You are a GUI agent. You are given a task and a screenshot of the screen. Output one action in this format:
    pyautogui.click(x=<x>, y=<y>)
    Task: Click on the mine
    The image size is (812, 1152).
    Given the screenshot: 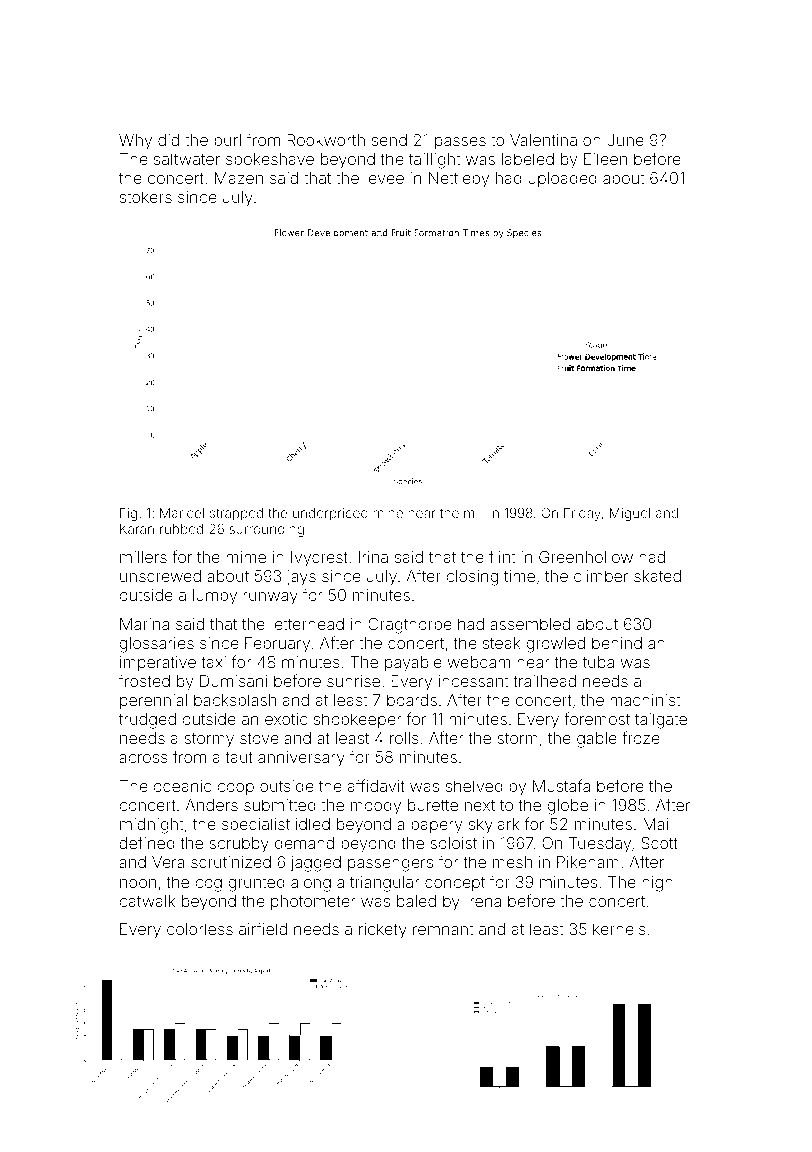 What is the action you would take?
    pyautogui.click(x=388, y=513)
